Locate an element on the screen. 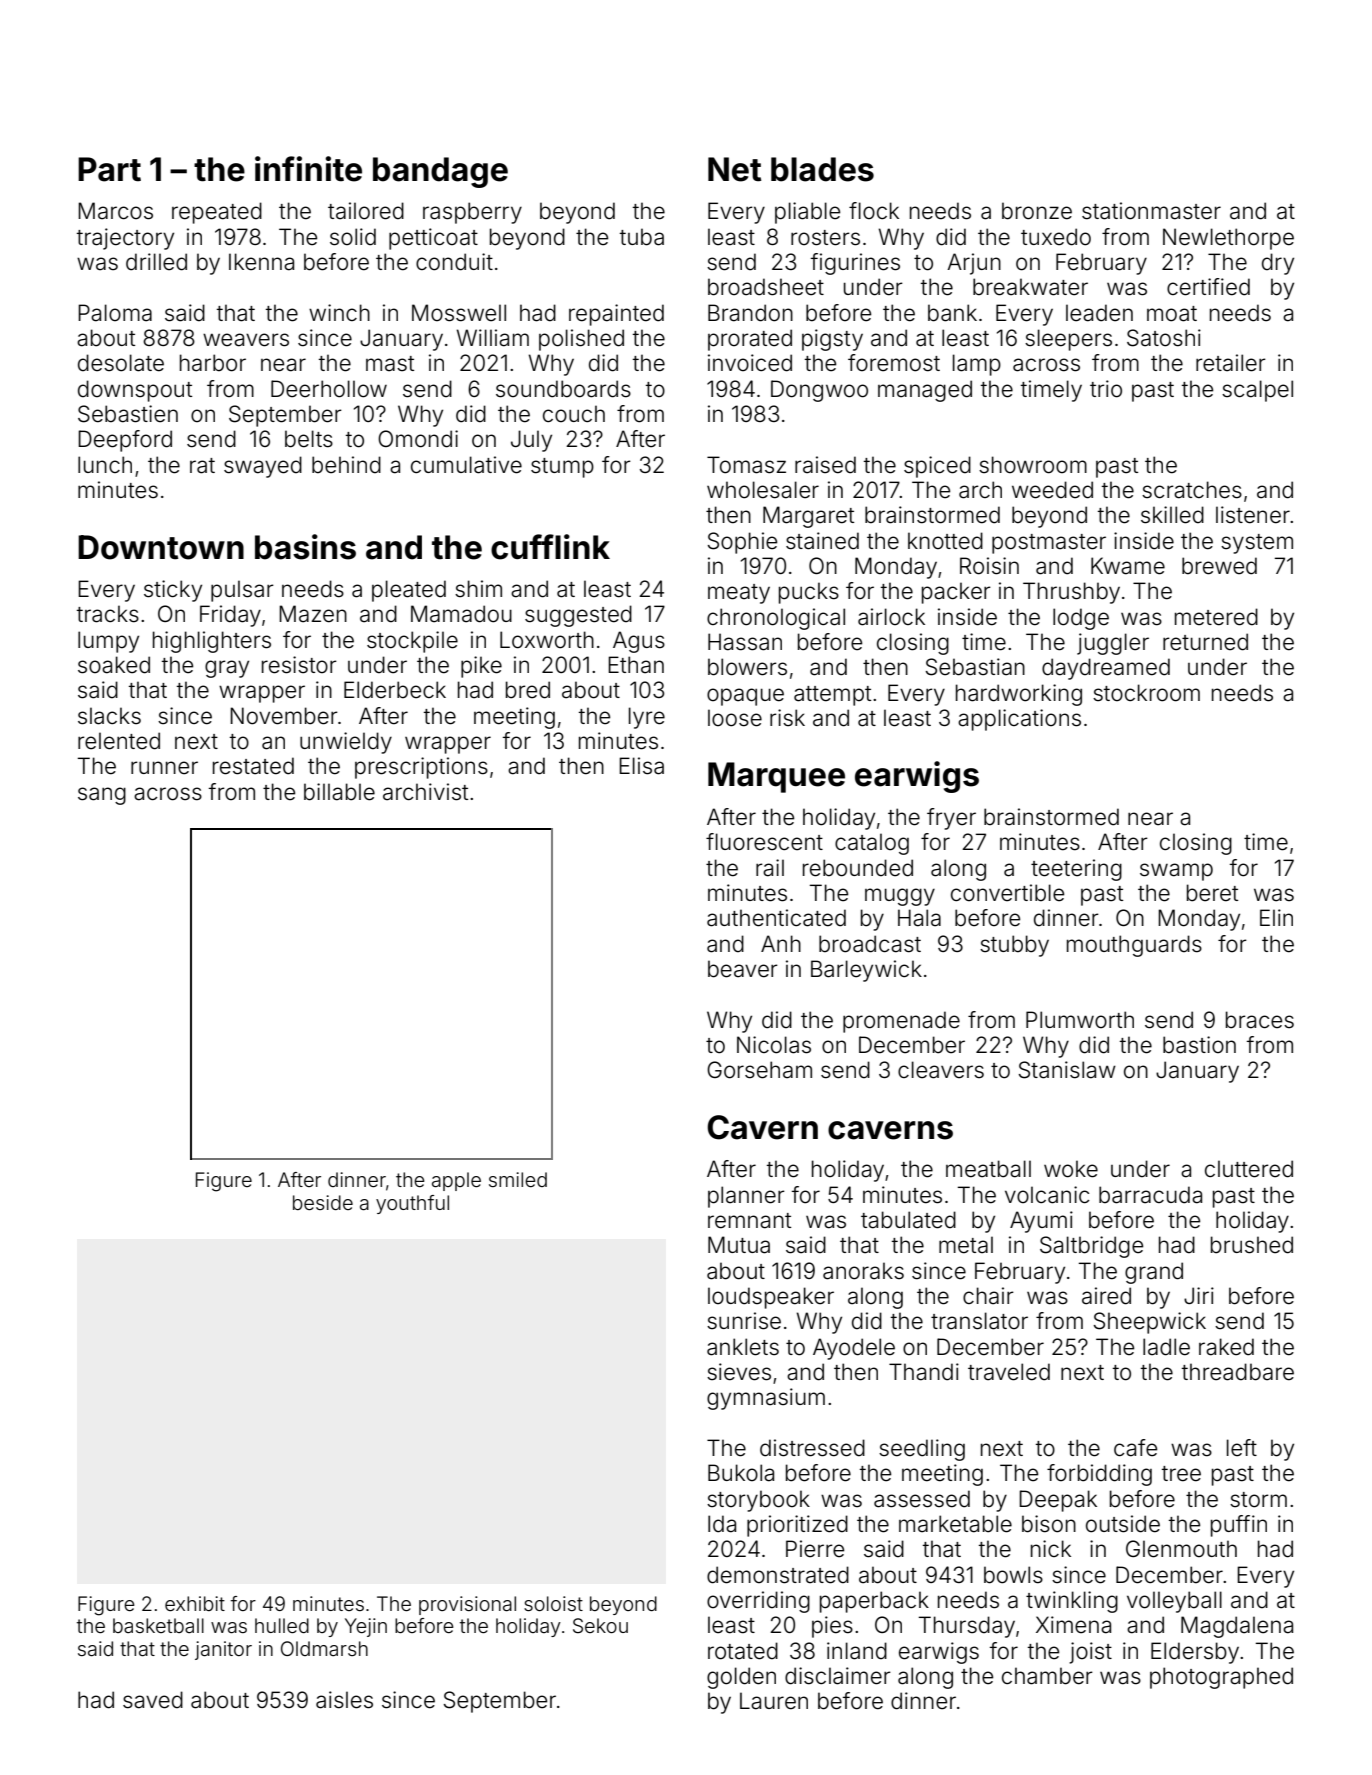 Image resolution: width=1372 pixels, height=1775 pixels. cluttered is located at coordinates (1249, 1169).
